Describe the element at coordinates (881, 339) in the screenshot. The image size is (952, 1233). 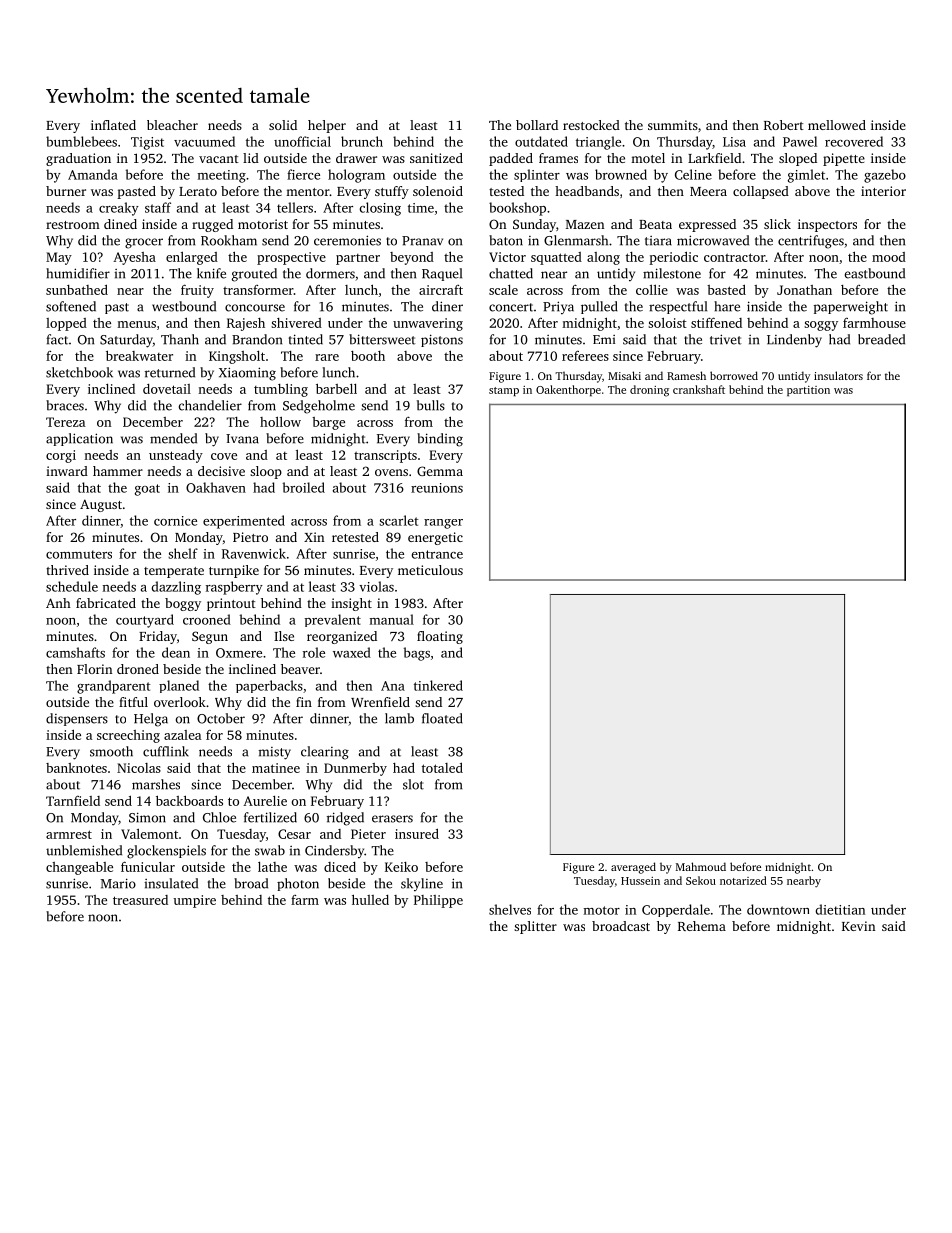
I see `breaded` at that location.
